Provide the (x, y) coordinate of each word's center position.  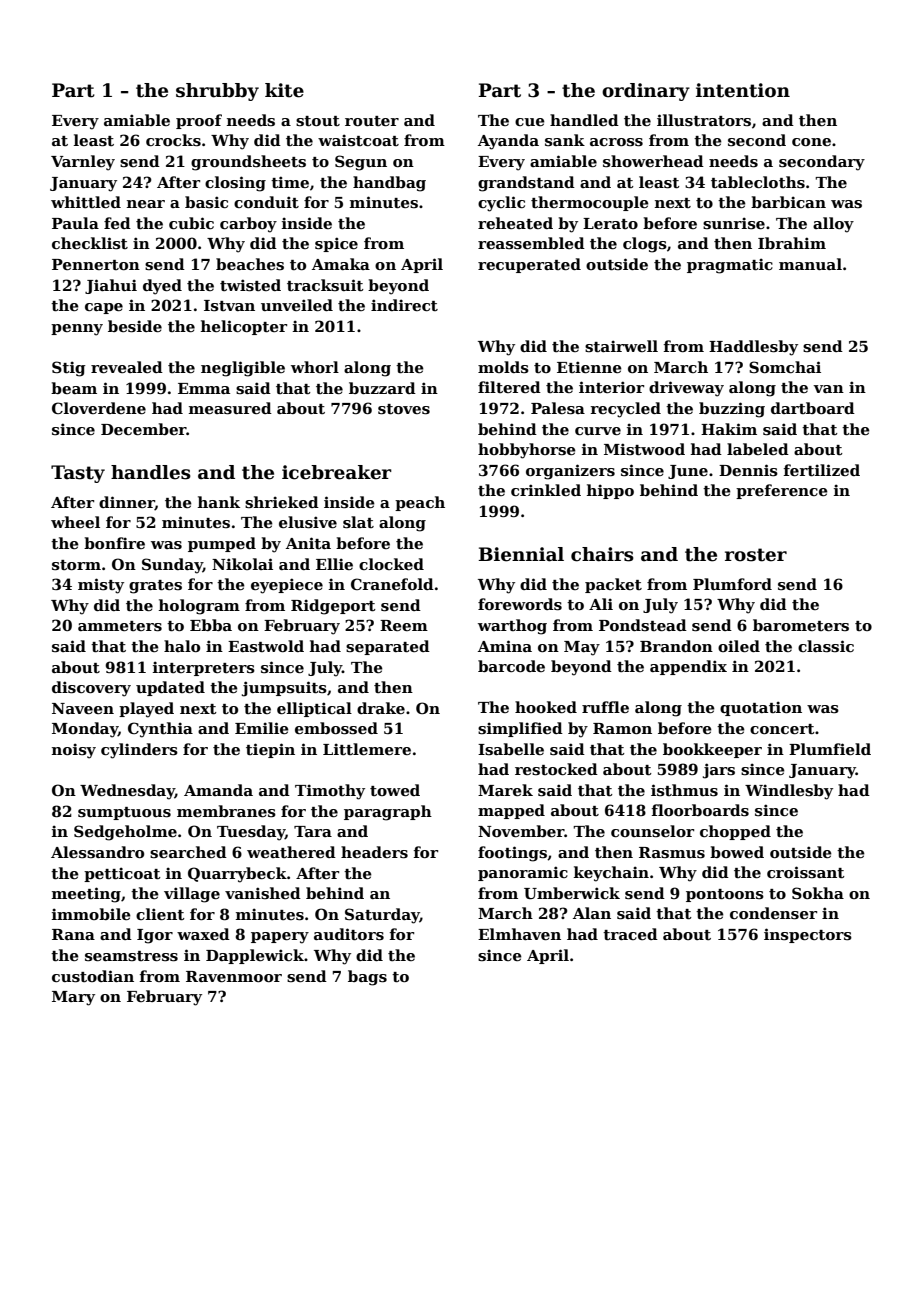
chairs (602, 554)
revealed (127, 367)
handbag (389, 184)
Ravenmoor (234, 976)
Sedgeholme (125, 833)
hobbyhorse (527, 451)
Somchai (785, 367)
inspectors (808, 935)
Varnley (83, 163)
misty (101, 586)
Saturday (382, 916)
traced (630, 934)
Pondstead (643, 625)
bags (367, 978)
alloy (833, 225)
